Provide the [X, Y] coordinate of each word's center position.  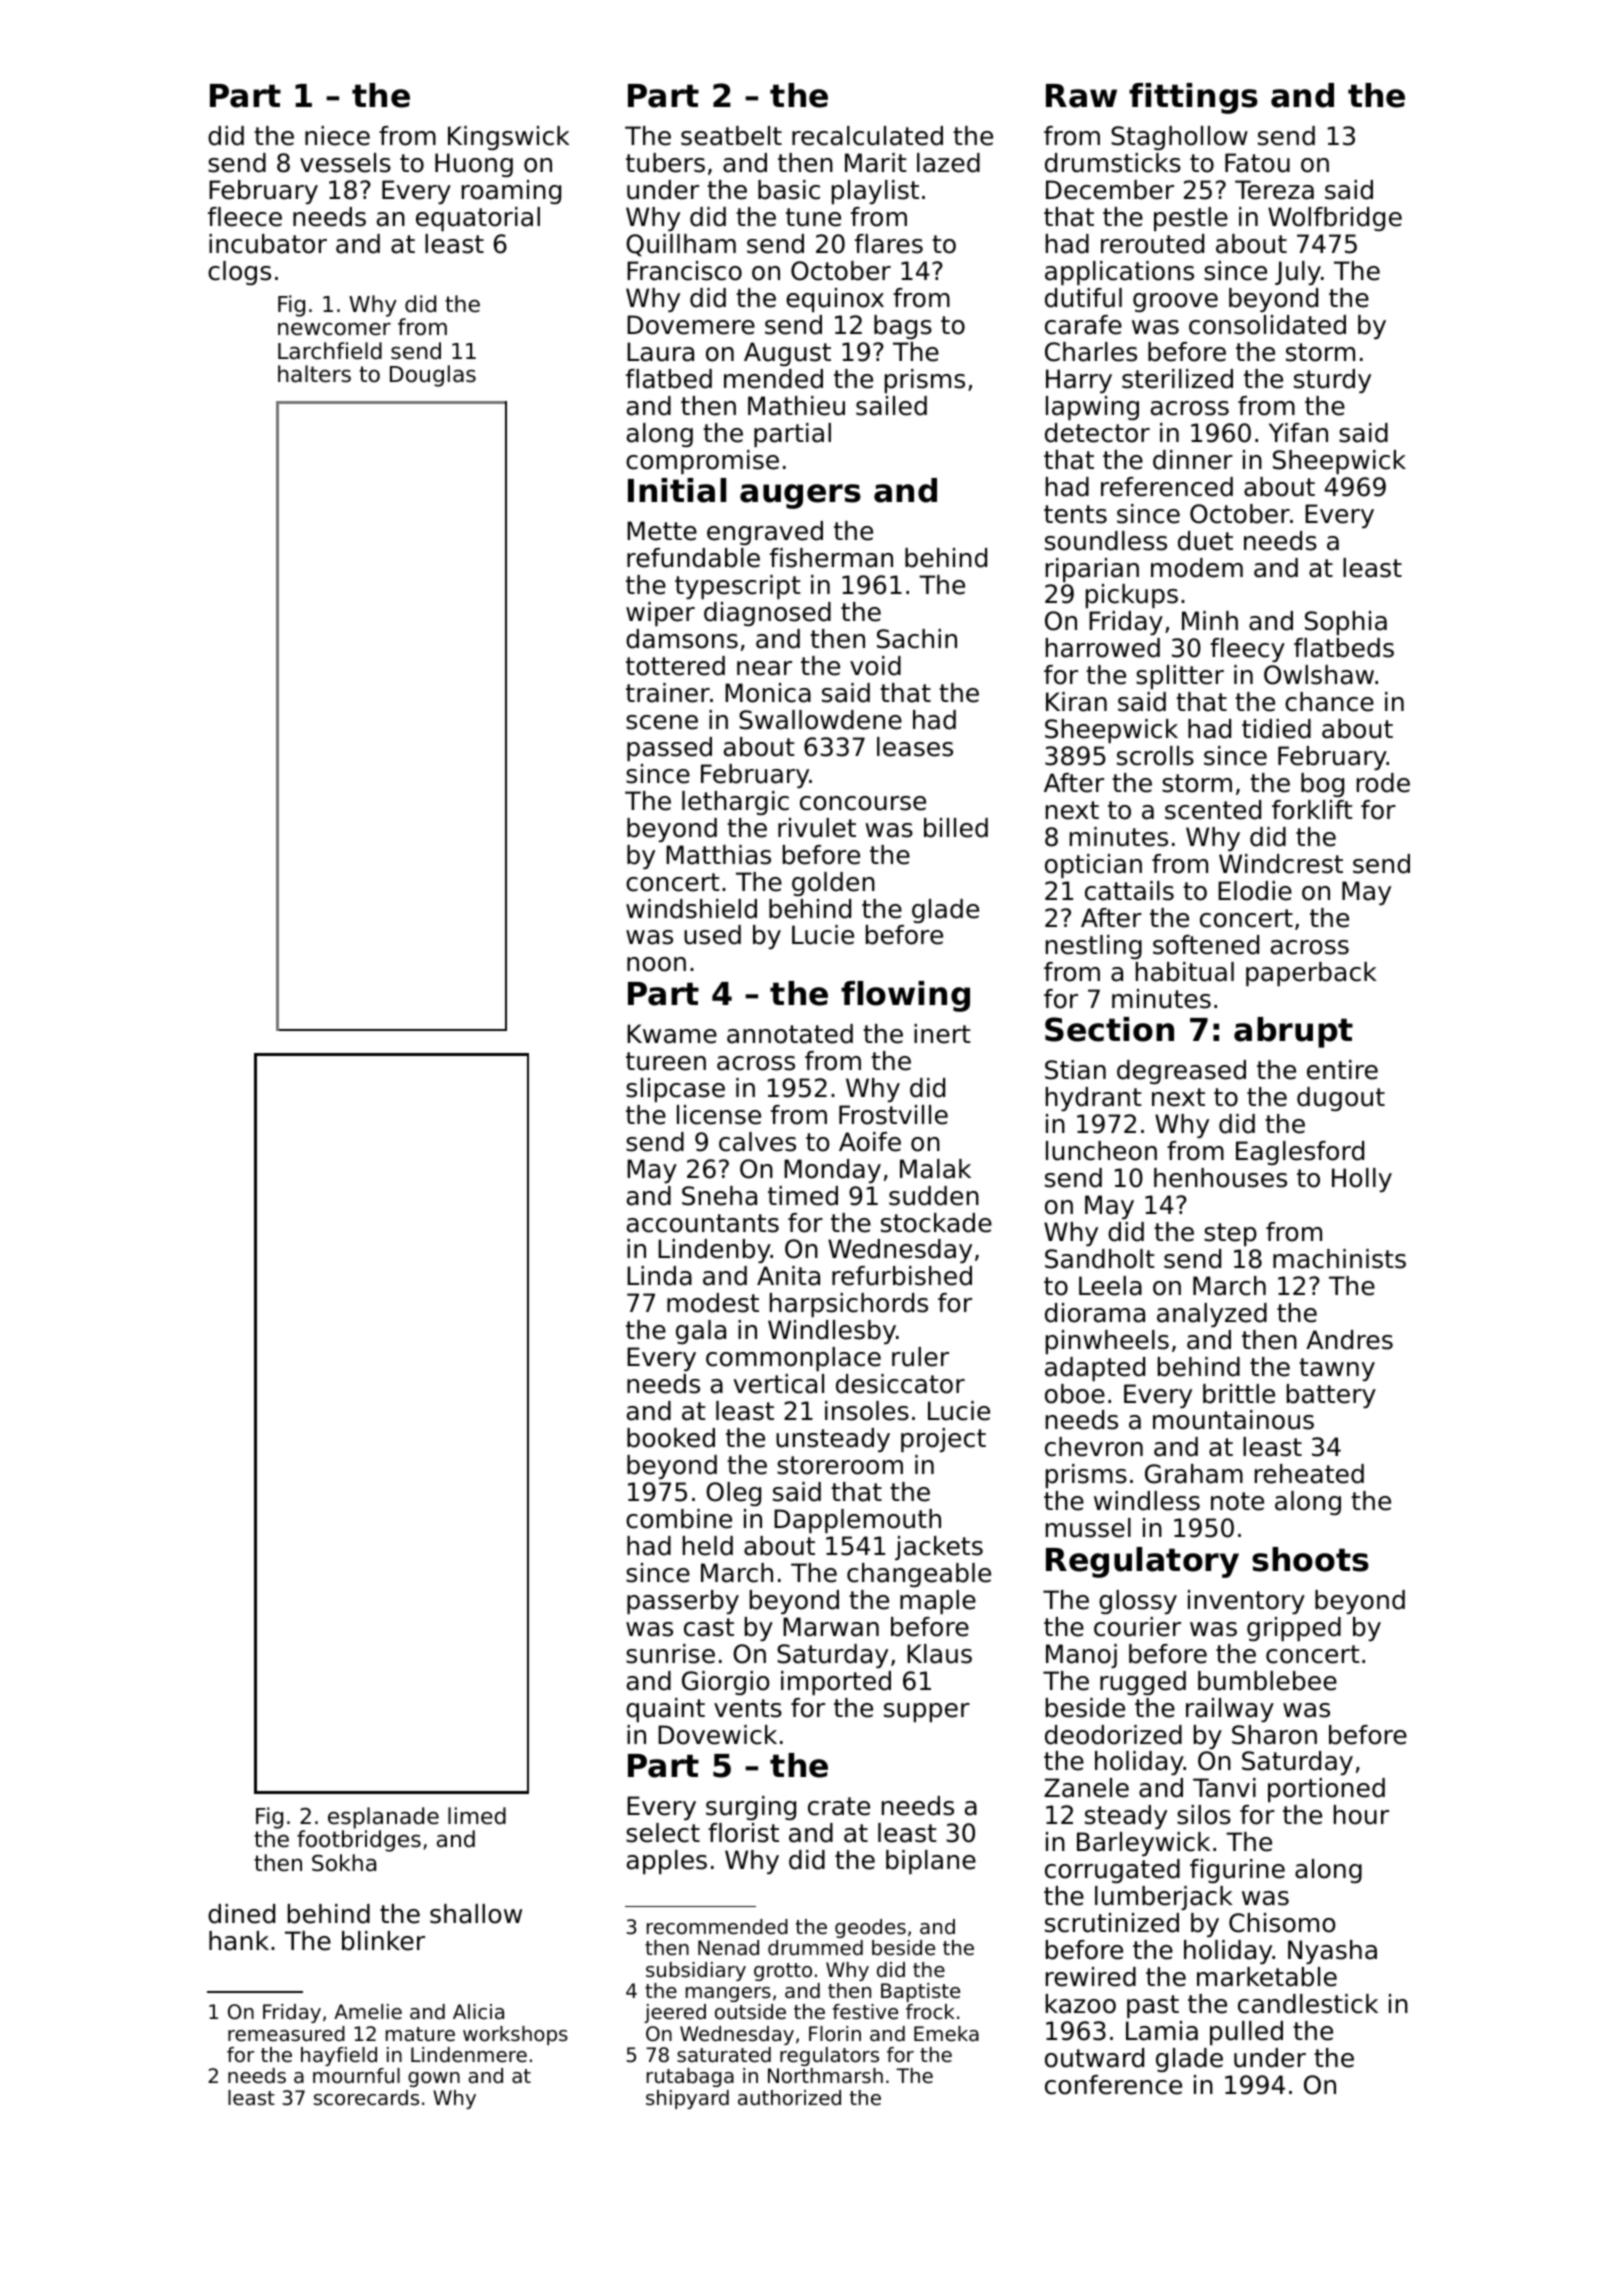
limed [477, 1816]
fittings [1193, 98]
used [712, 935]
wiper [660, 614]
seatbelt [731, 136]
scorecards [366, 2098]
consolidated [1267, 325]
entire [1342, 1070]
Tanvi [1224, 1788]
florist [743, 1833]
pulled [1246, 2033]
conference [1113, 2085]
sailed [891, 406]
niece [337, 136]
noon [656, 964]
